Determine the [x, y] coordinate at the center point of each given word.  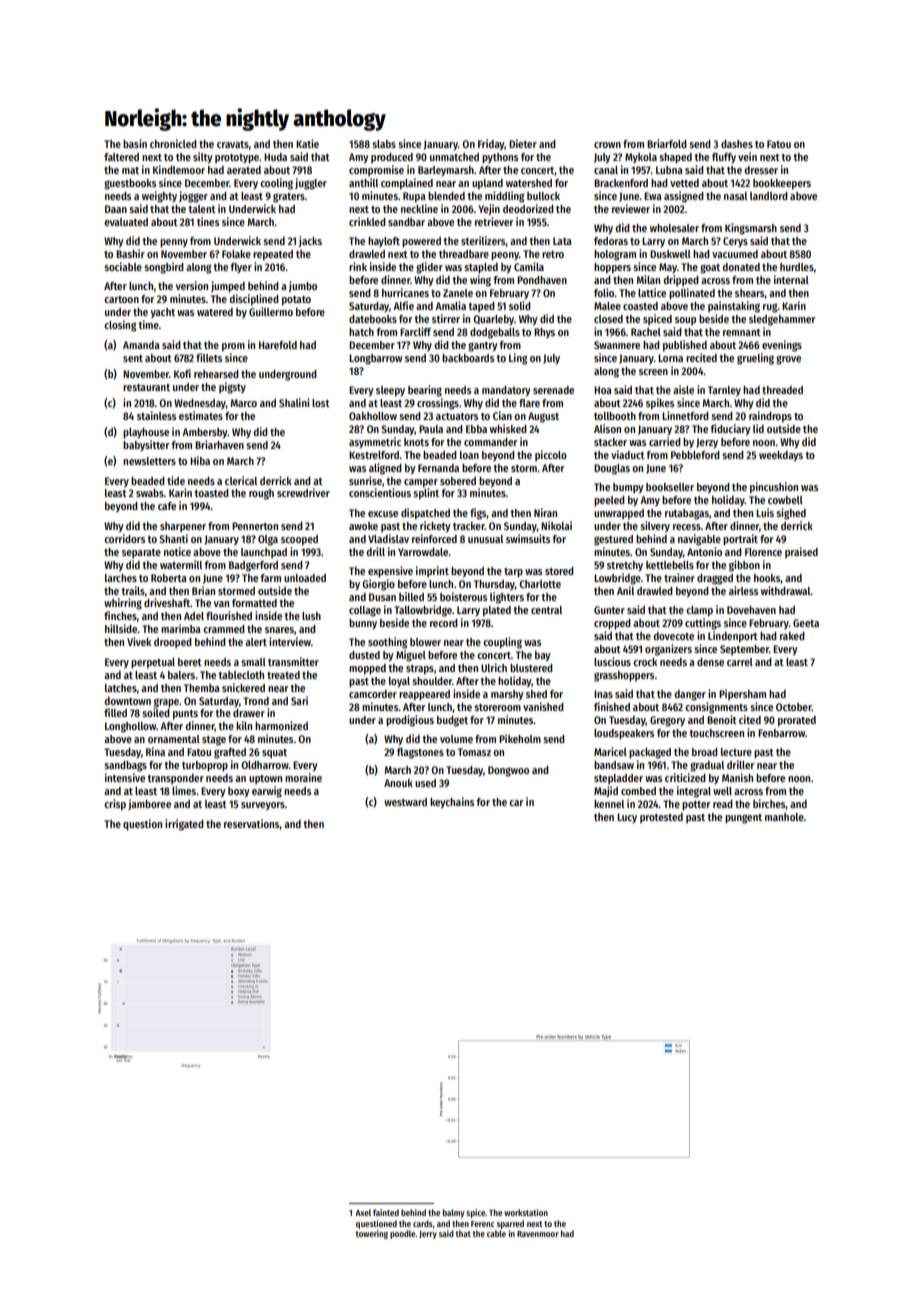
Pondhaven [542, 280]
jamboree [149, 804]
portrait [740, 540]
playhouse [146, 433]
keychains [452, 803]
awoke [363, 526]
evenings [782, 346]
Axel [363, 1212]
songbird [164, 268]
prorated [797, 721]
